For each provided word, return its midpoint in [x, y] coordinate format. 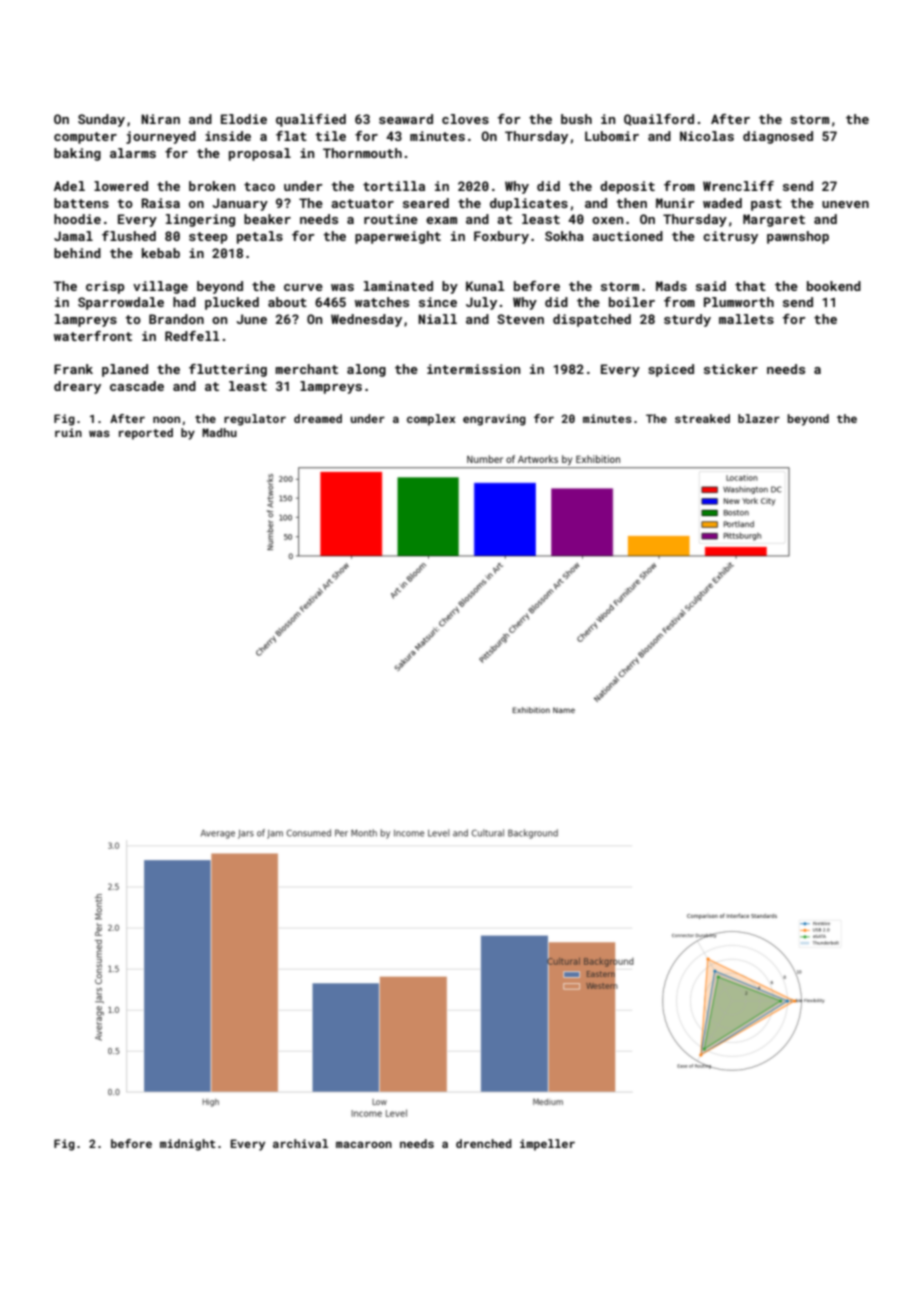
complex [431, 420]
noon [166, 419]
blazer [759, 418]
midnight [188, 1145]
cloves [465, 119]
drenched [484, 1143]
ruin [68, 432]
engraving [494, 420]
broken [212, 186]
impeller [547, 1145]
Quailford [659, 120]
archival [300, 1143]
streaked [702, 418]
